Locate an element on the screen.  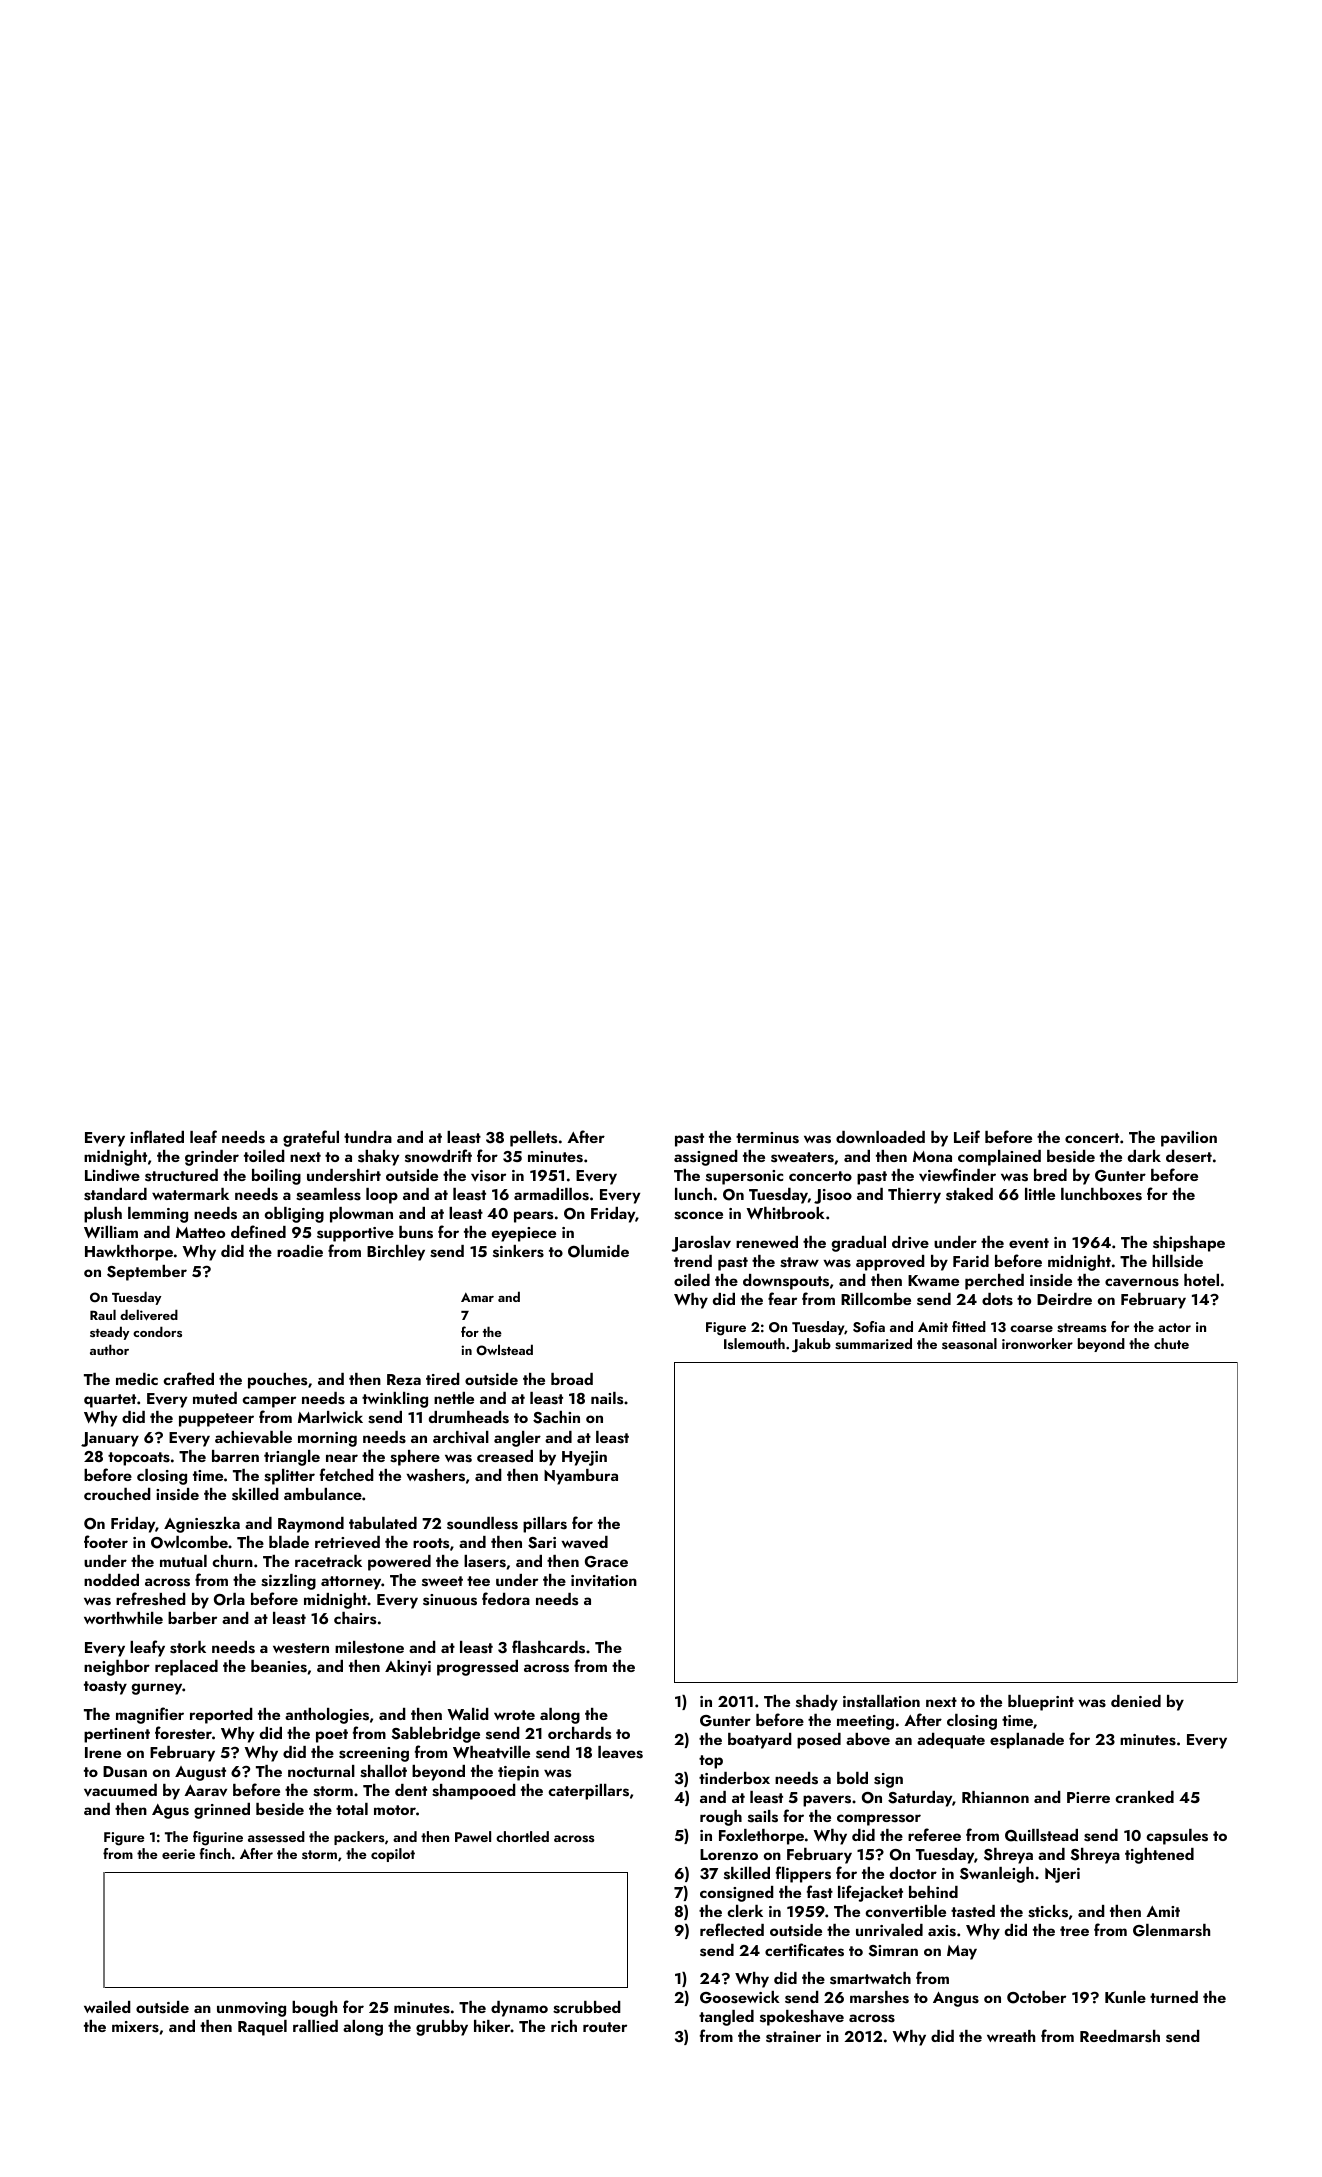
blueprint is located at coordinates (1041, 1703).
